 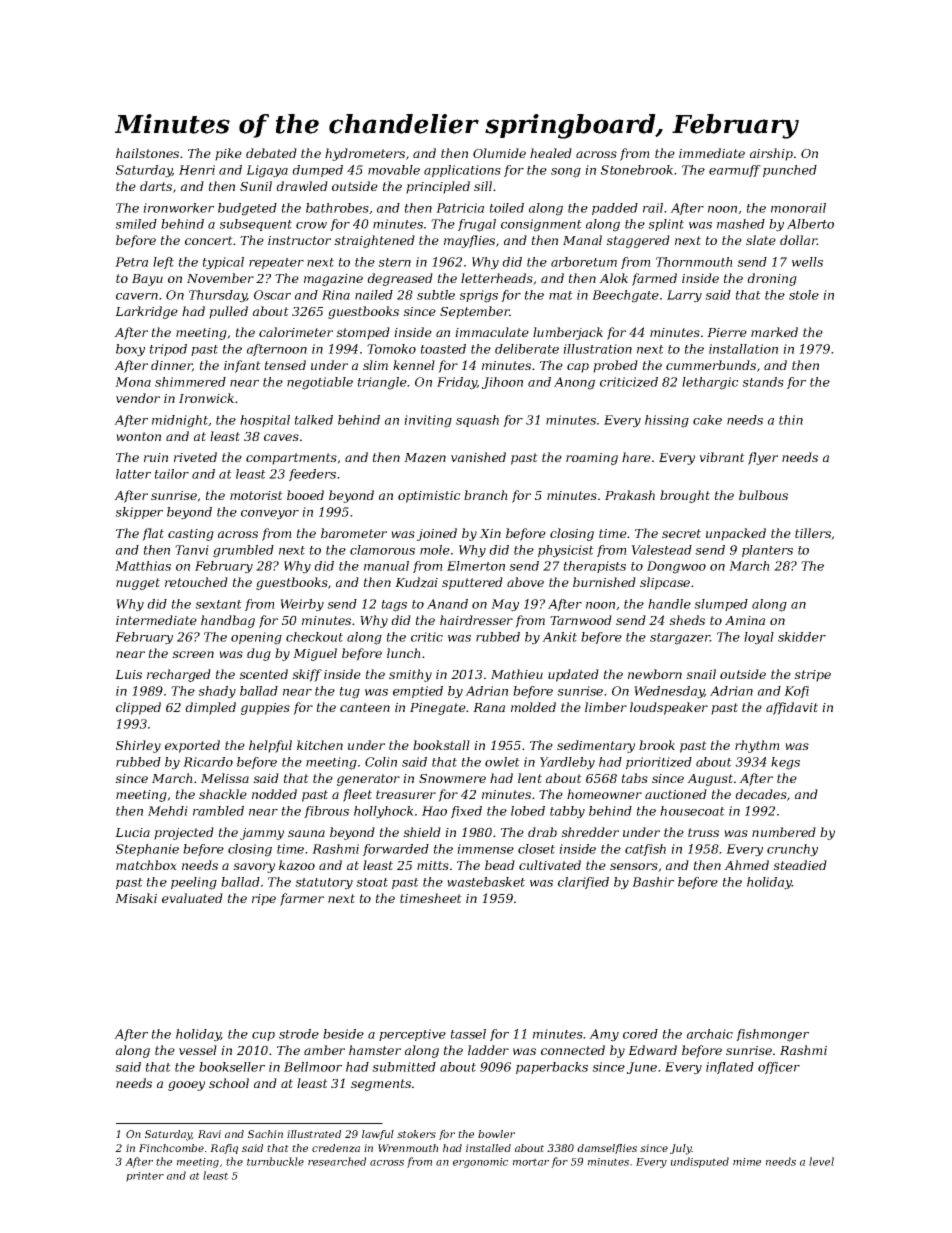 What do you see at coordinates (761, 240) in the screenshot?
I see `slate` at bounding box center [761, 240].
